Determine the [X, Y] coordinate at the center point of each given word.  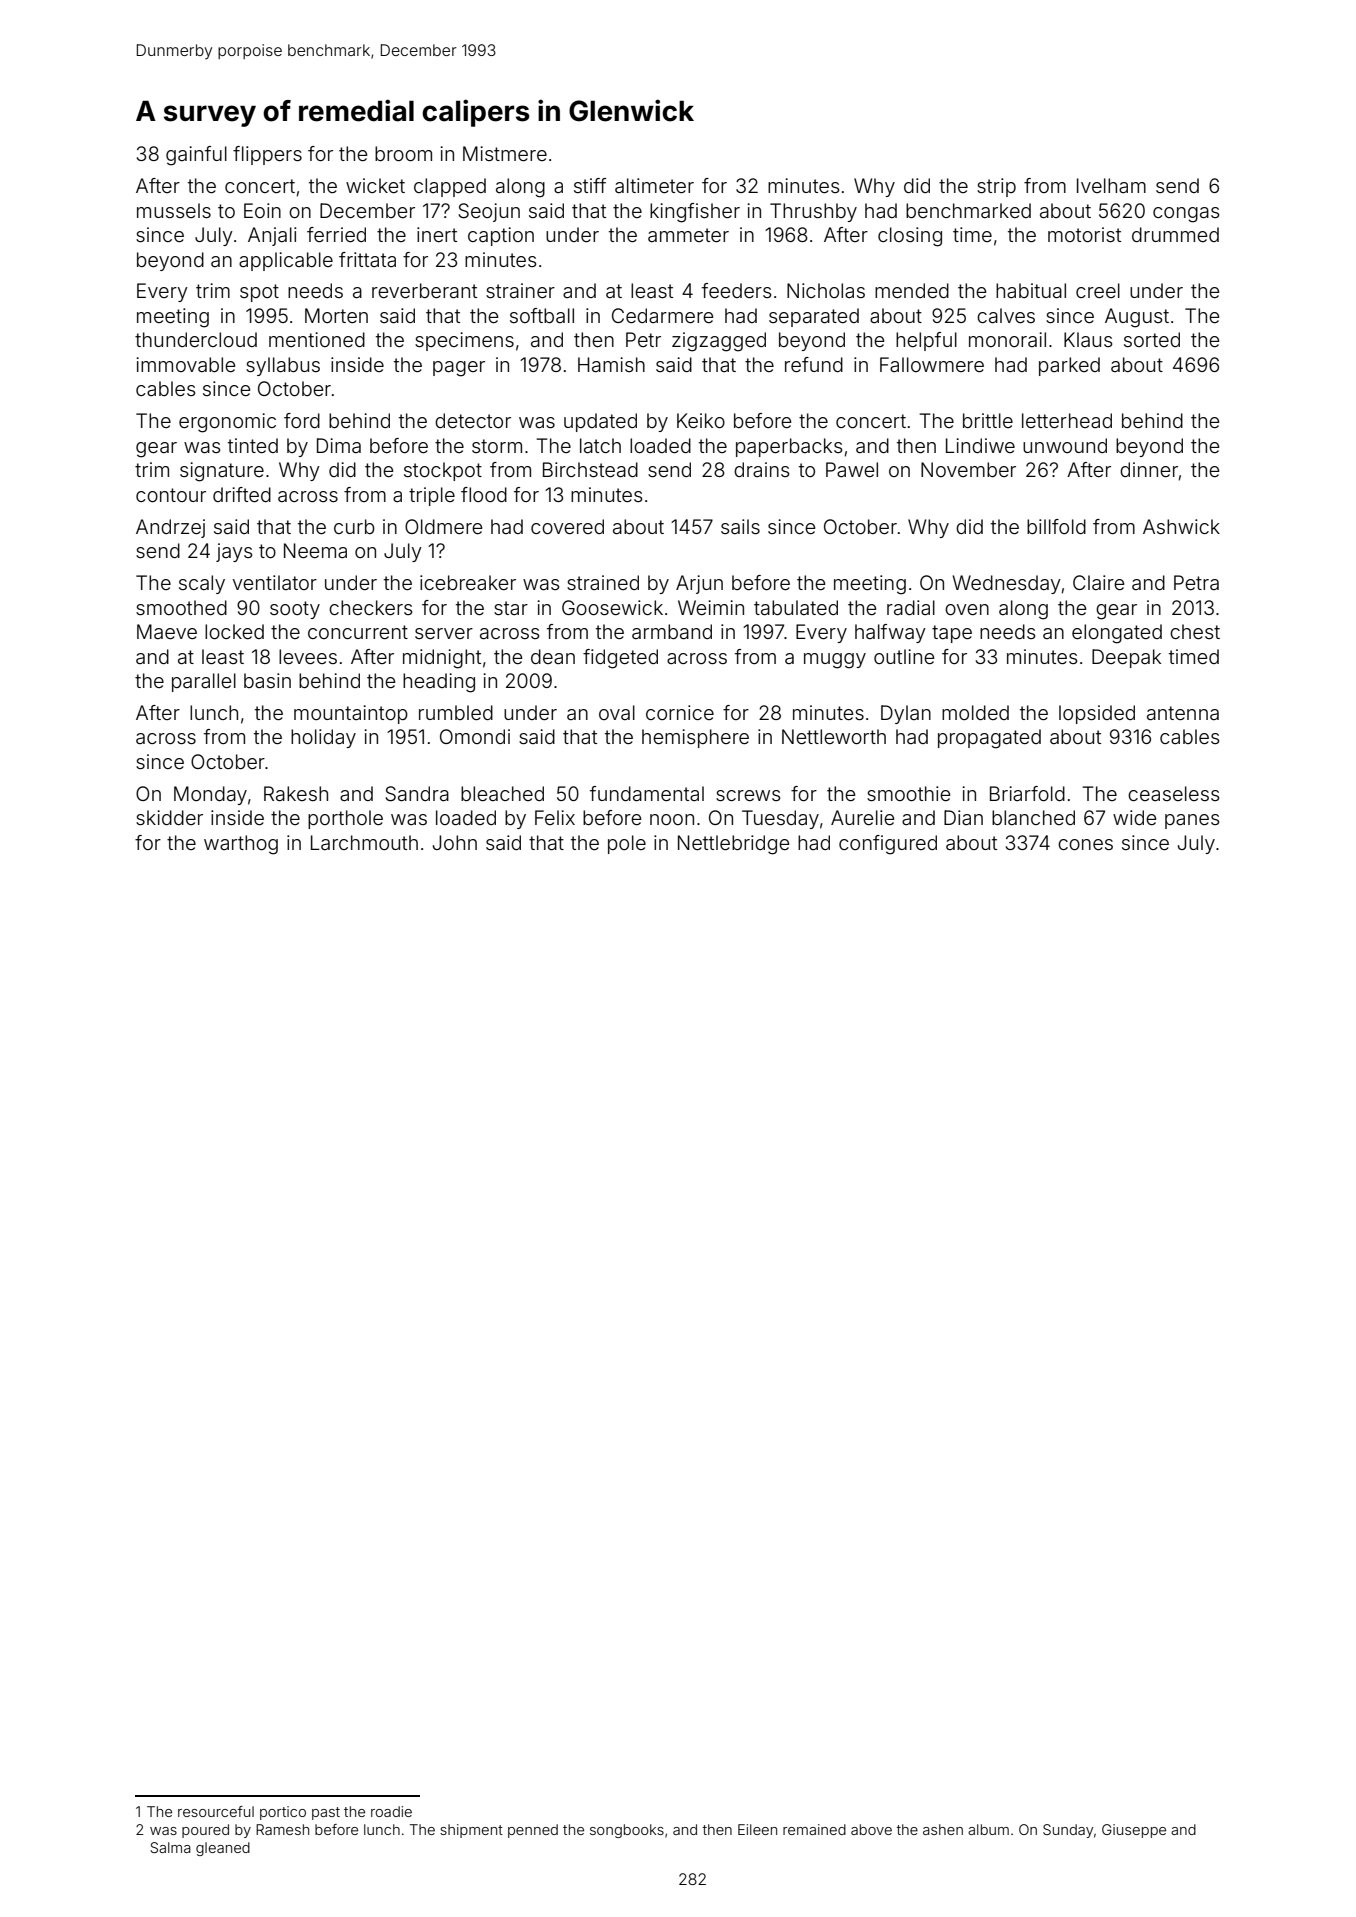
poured [205, 1831]
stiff [590, 185]
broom [403, 153]
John [455, 842]
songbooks [627, 1831]
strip [996, 187]
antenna [1183, 713]
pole [627, 844]
